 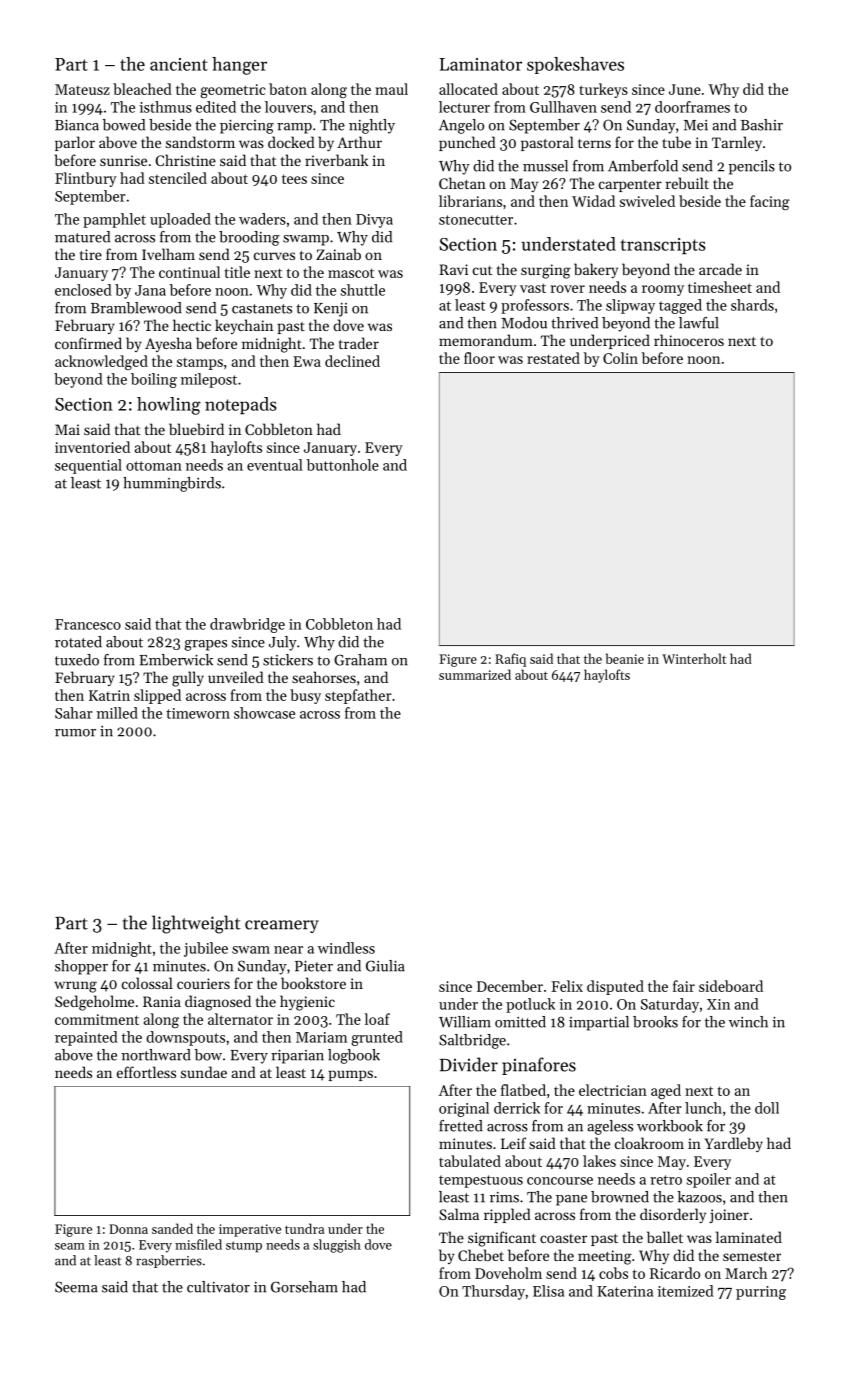 I want to click on Rafiq, so click(x=510, y=660).
